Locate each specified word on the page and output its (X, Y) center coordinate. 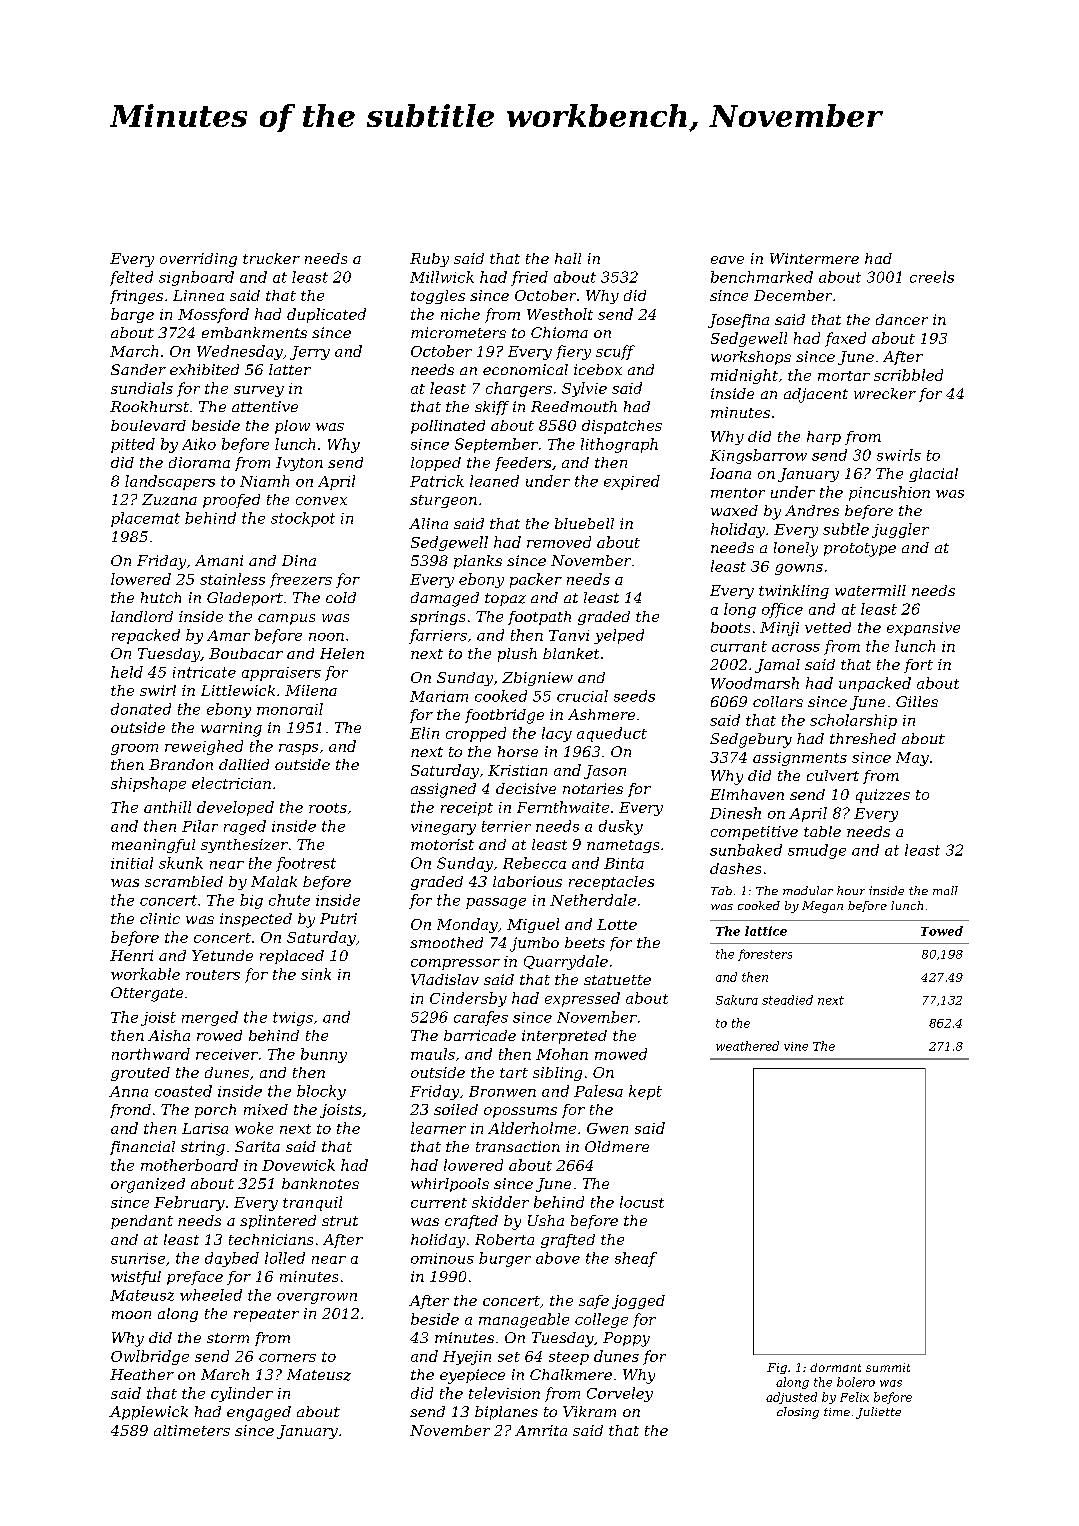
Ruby (429, 260)
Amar (228, 635)
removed (559, 542)
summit (888, 1367)
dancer (902, 319)
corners (287, 1358)
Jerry (310, 353)
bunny (324, 1055)
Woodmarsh (755, 683)
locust (642, 1202)
